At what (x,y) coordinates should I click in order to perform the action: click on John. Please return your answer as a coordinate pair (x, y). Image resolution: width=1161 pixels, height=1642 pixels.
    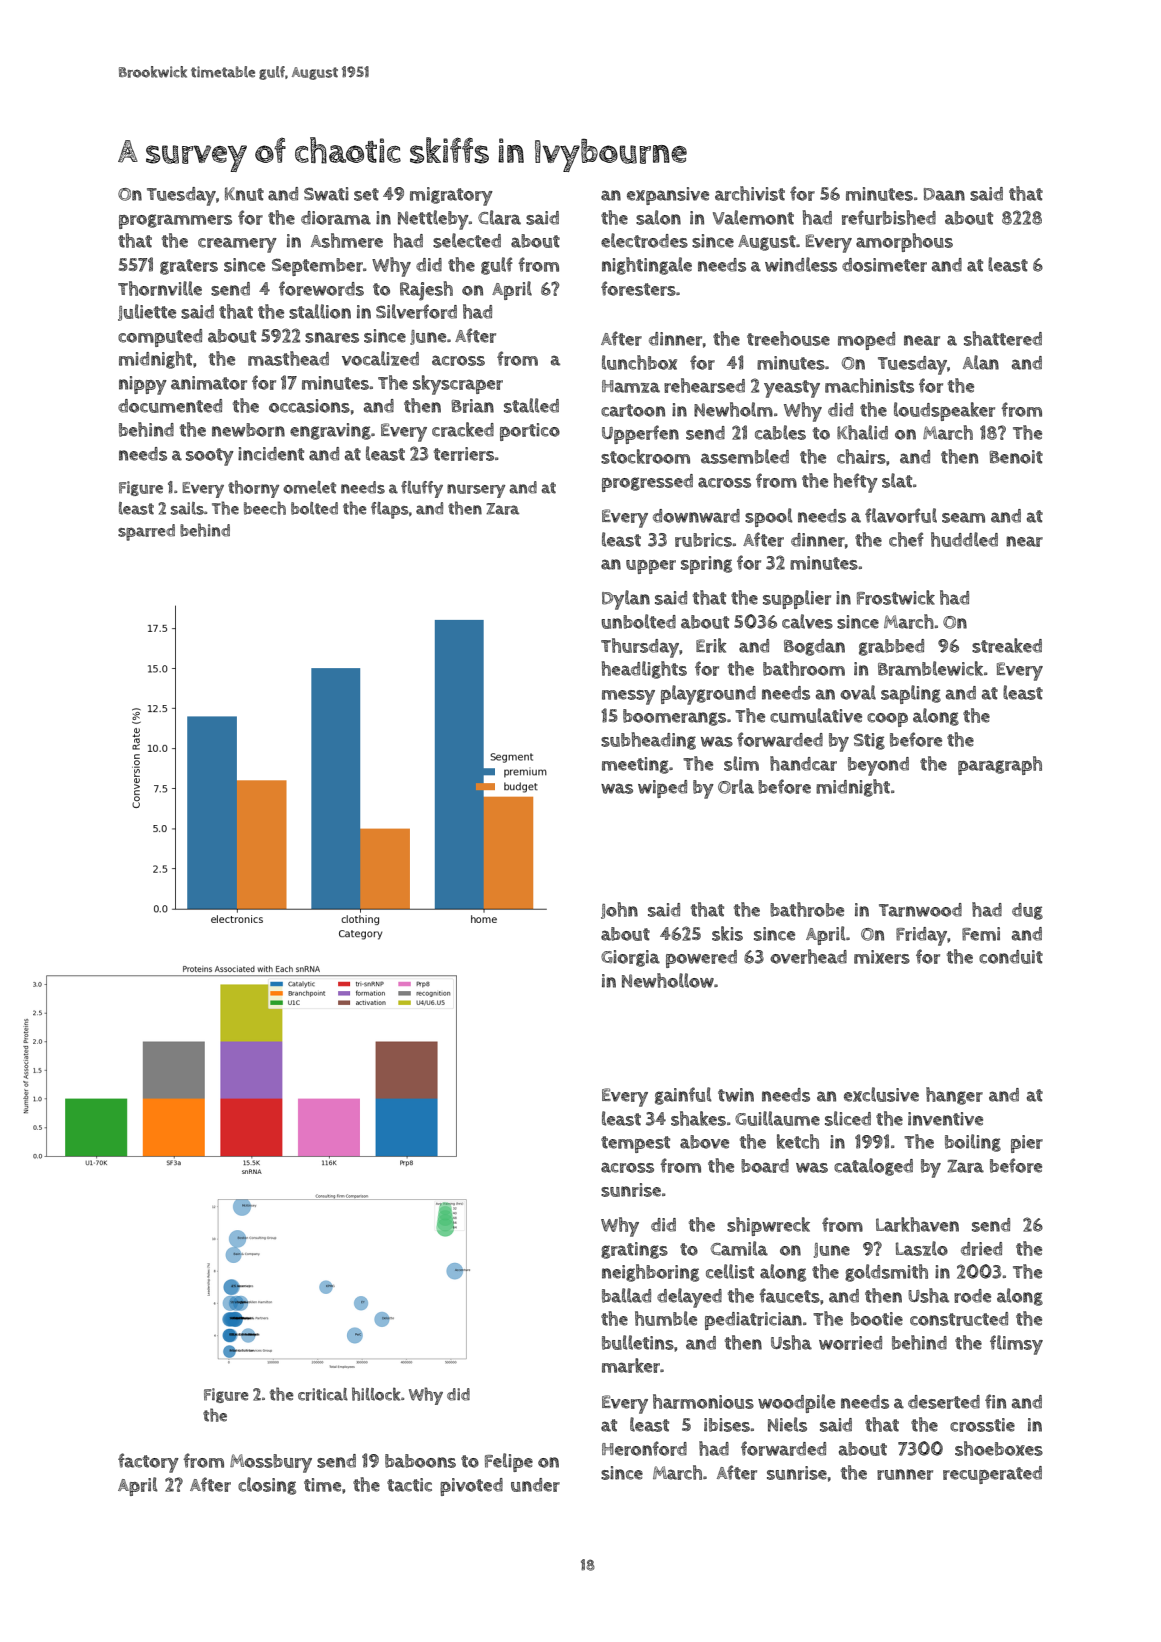
    Looking at the image, I should click on (619, 910).
